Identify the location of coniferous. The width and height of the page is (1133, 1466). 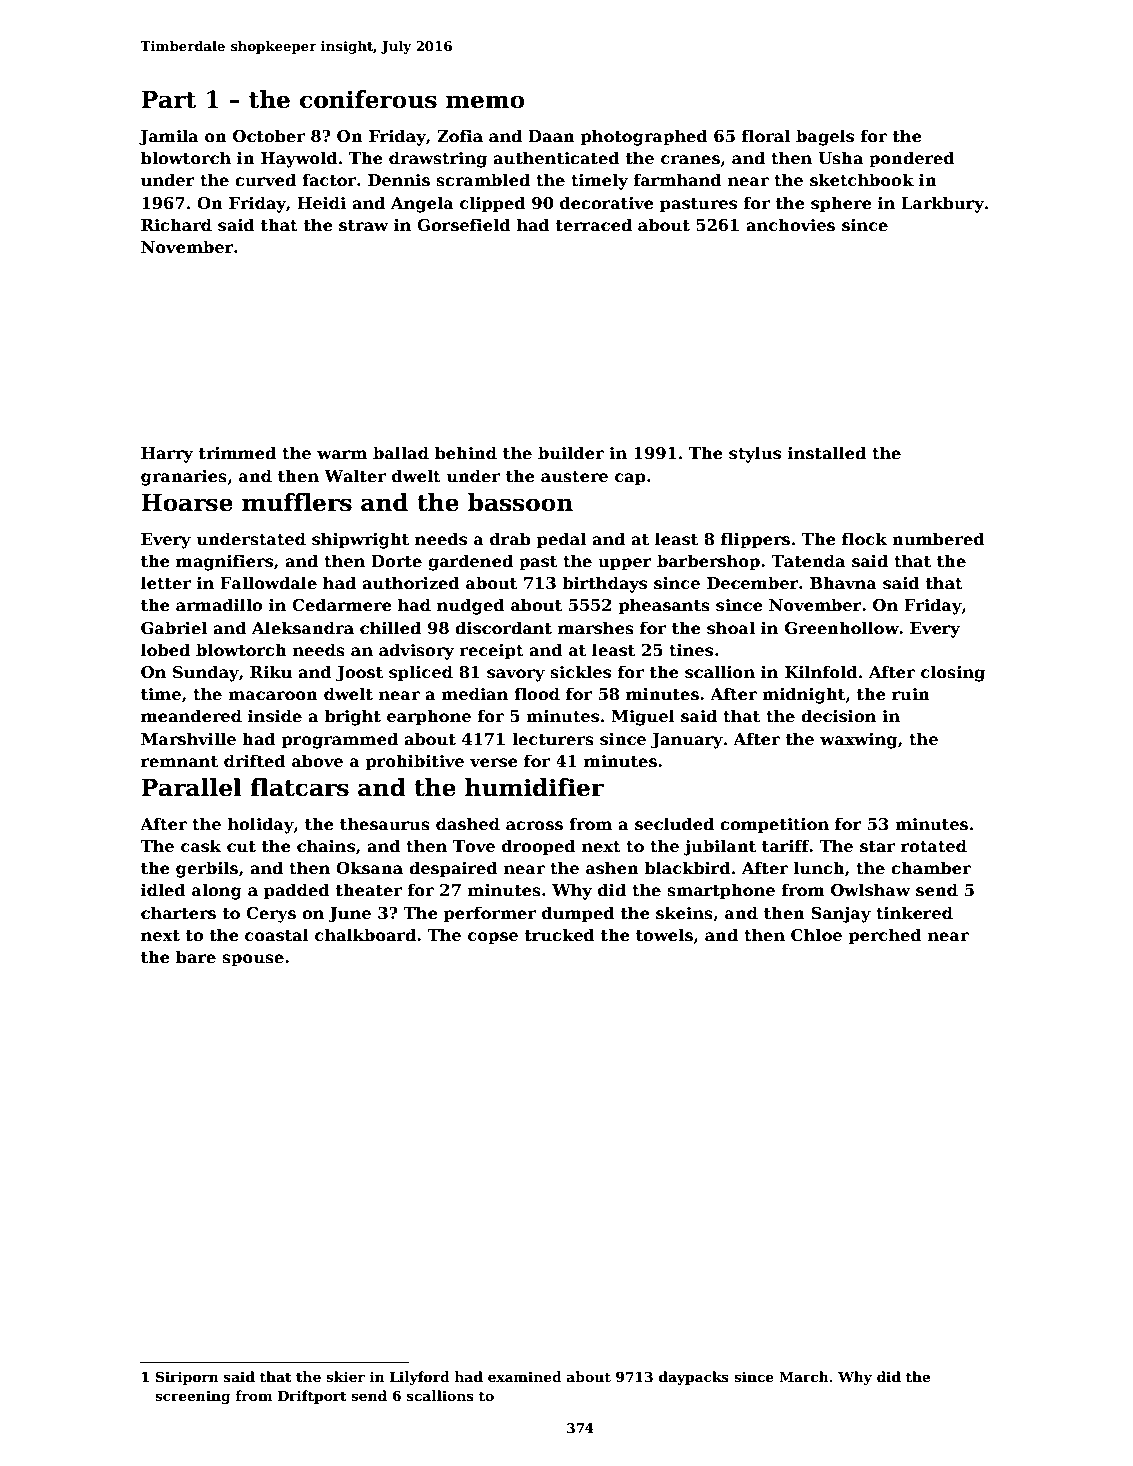
(368, 99).
